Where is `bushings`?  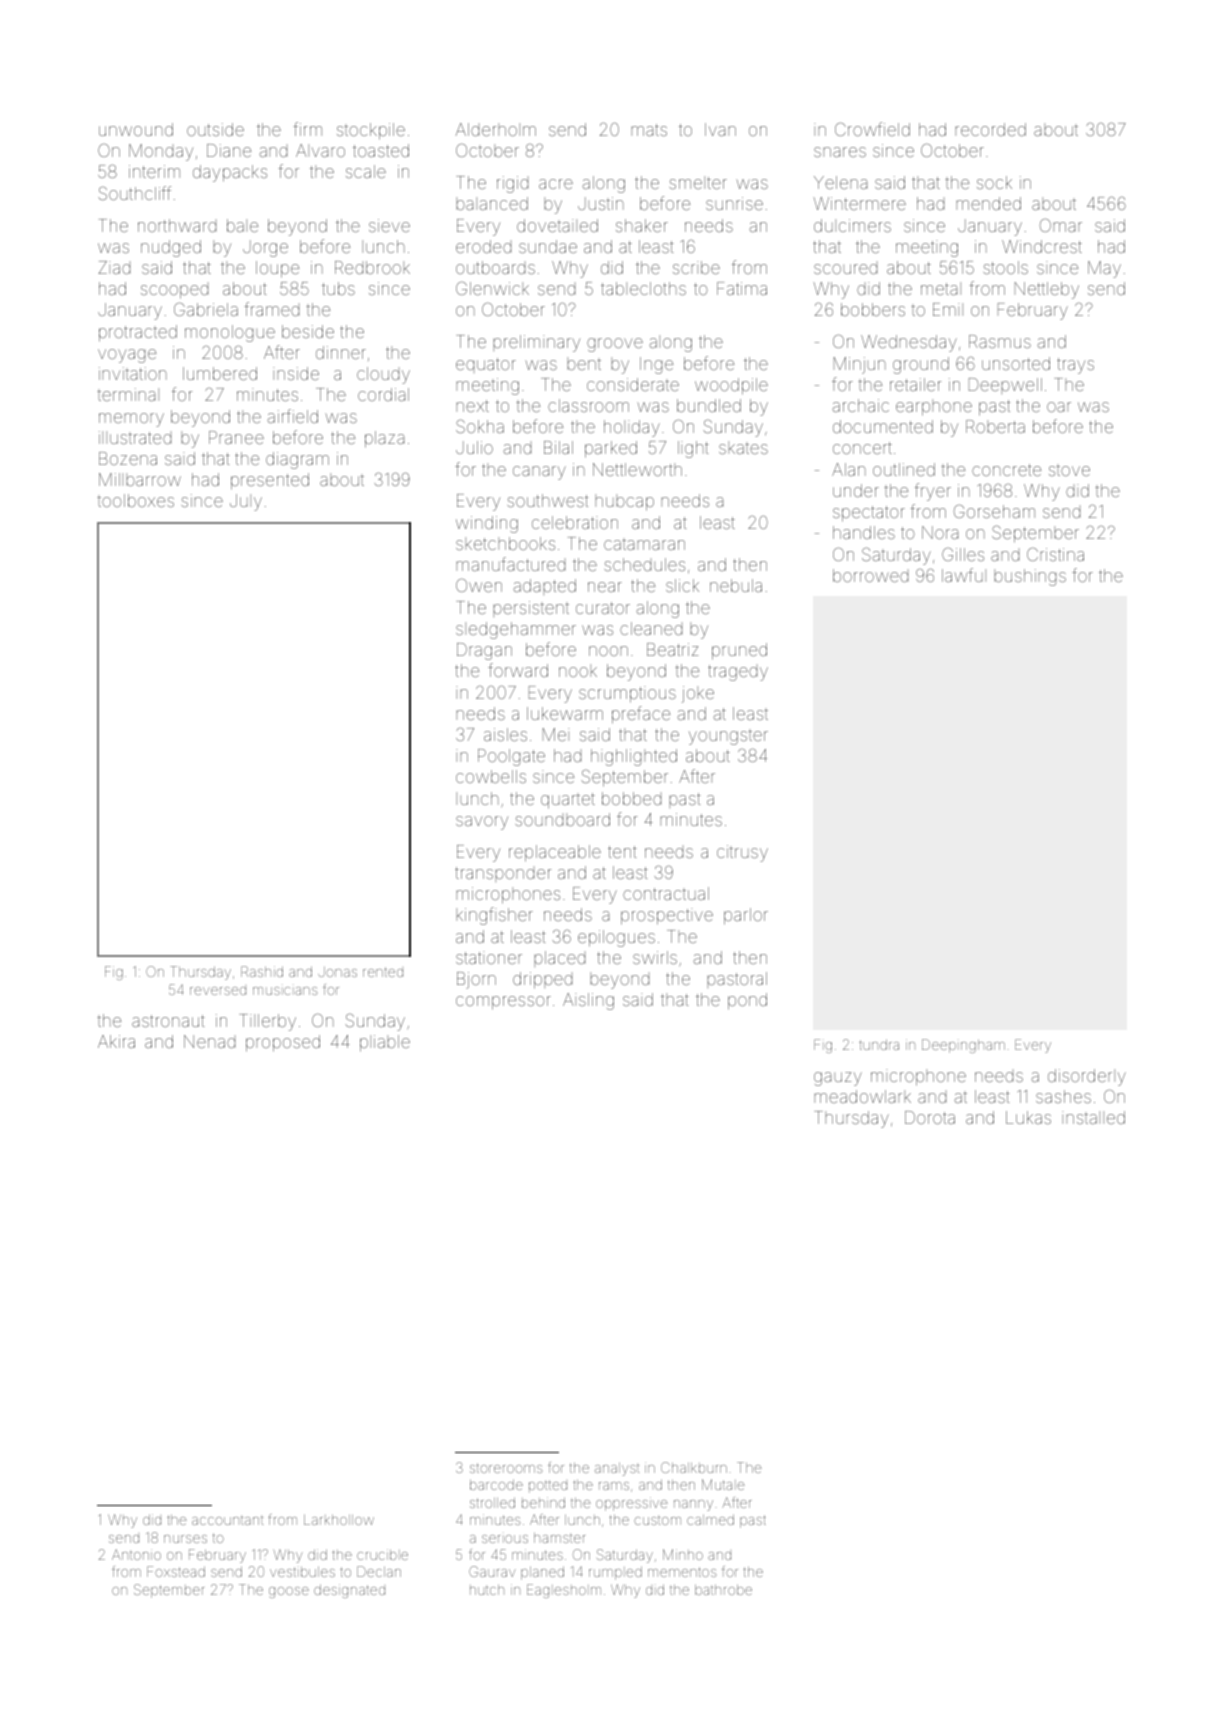 bushings is located at coordinates (1030, 577).
